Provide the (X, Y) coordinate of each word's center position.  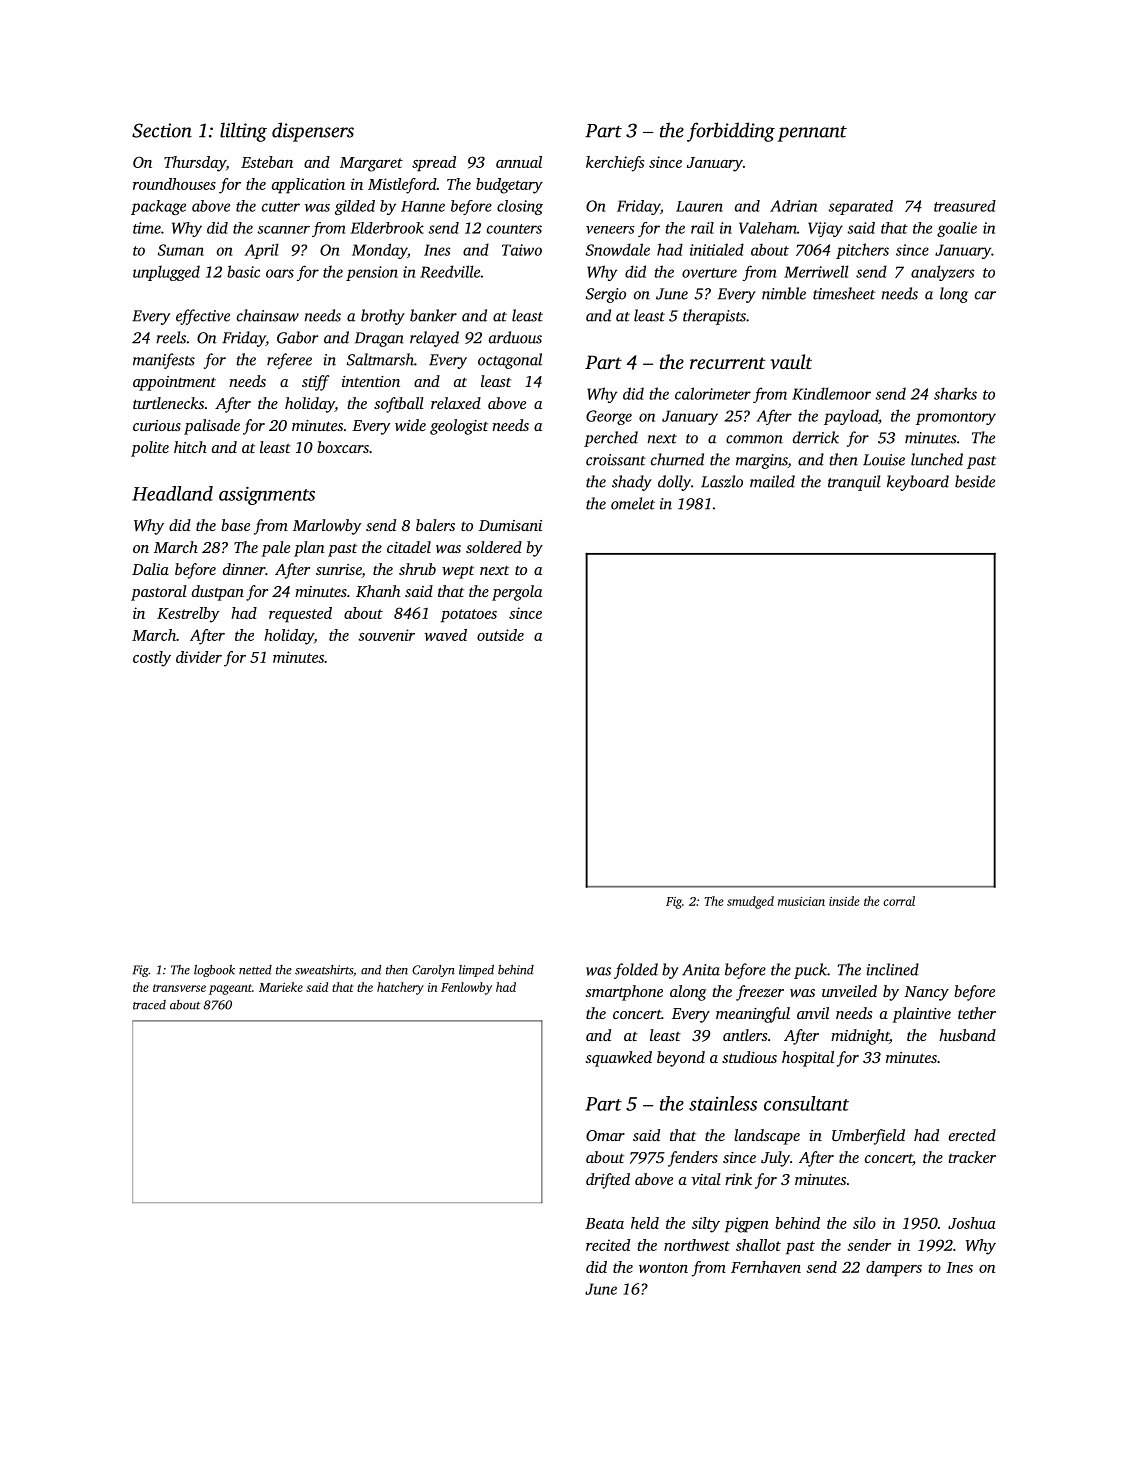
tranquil (854, 483)
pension (372, 273)
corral (899, 901)
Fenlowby (466, 988)
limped (476, 971)
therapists (714, 317)
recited (608, 1245)
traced (149, 1005)
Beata (604, 1223)
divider (199, 657)
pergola (517, 593)
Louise (884, 460)
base (235, 525)
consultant (806, 1103)
